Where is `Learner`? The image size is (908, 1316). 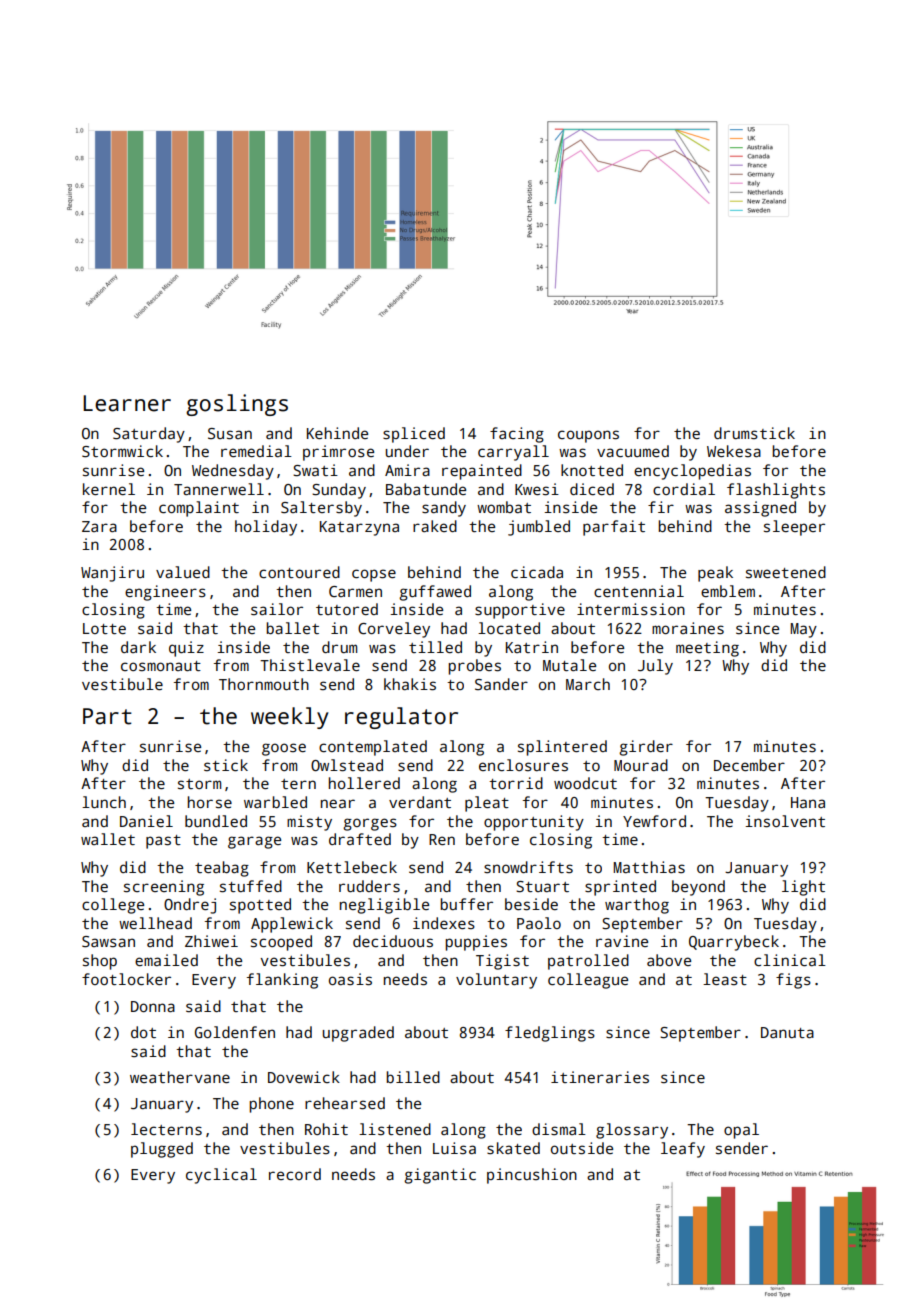 Learner is located at coordinates (127, 403).
